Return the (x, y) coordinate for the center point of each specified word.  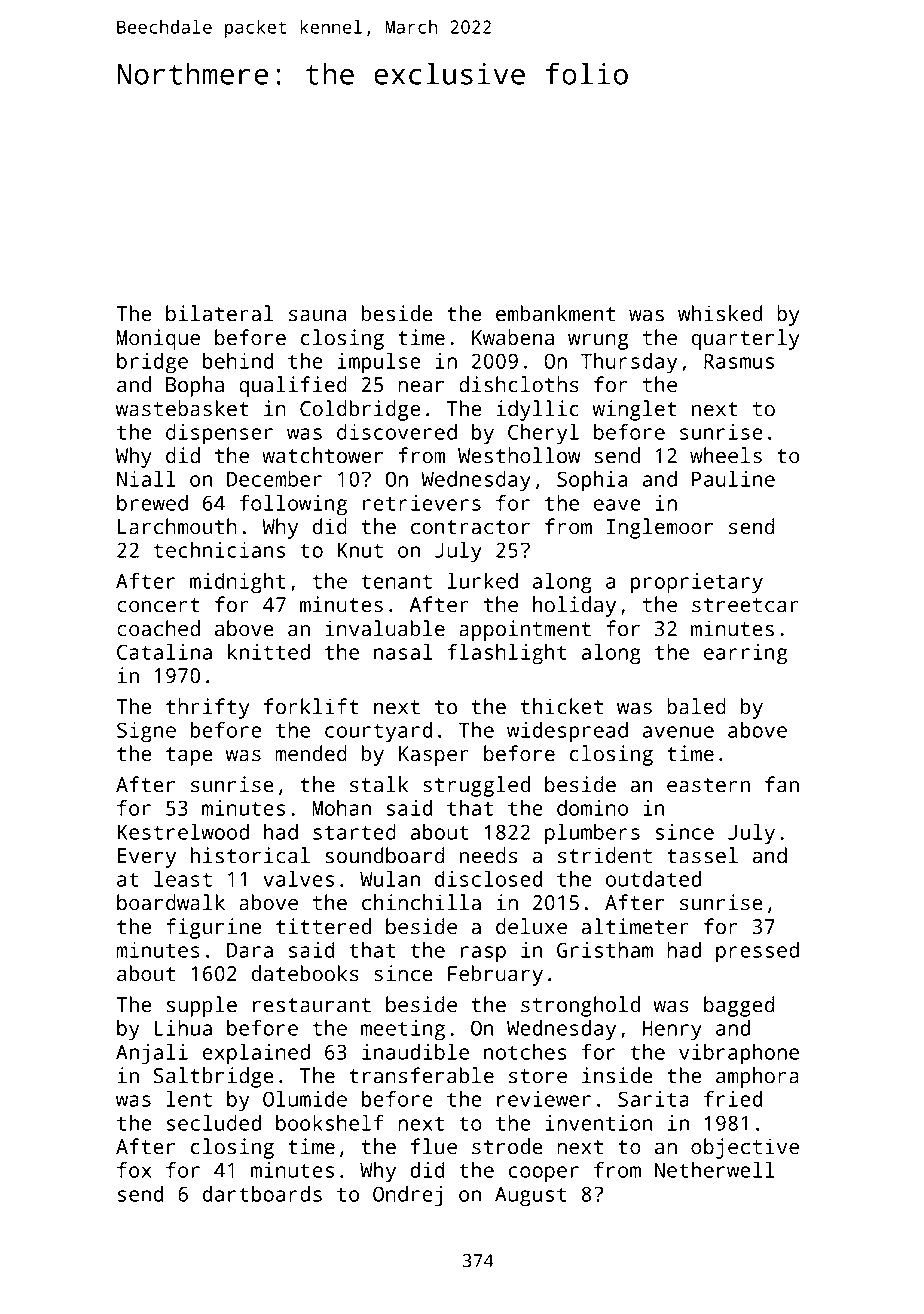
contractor (470, 527)
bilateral (219, 313)
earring (745, 654)
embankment (555, 313)
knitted (269, 652)
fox (134, 1170)
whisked (720, 313)
